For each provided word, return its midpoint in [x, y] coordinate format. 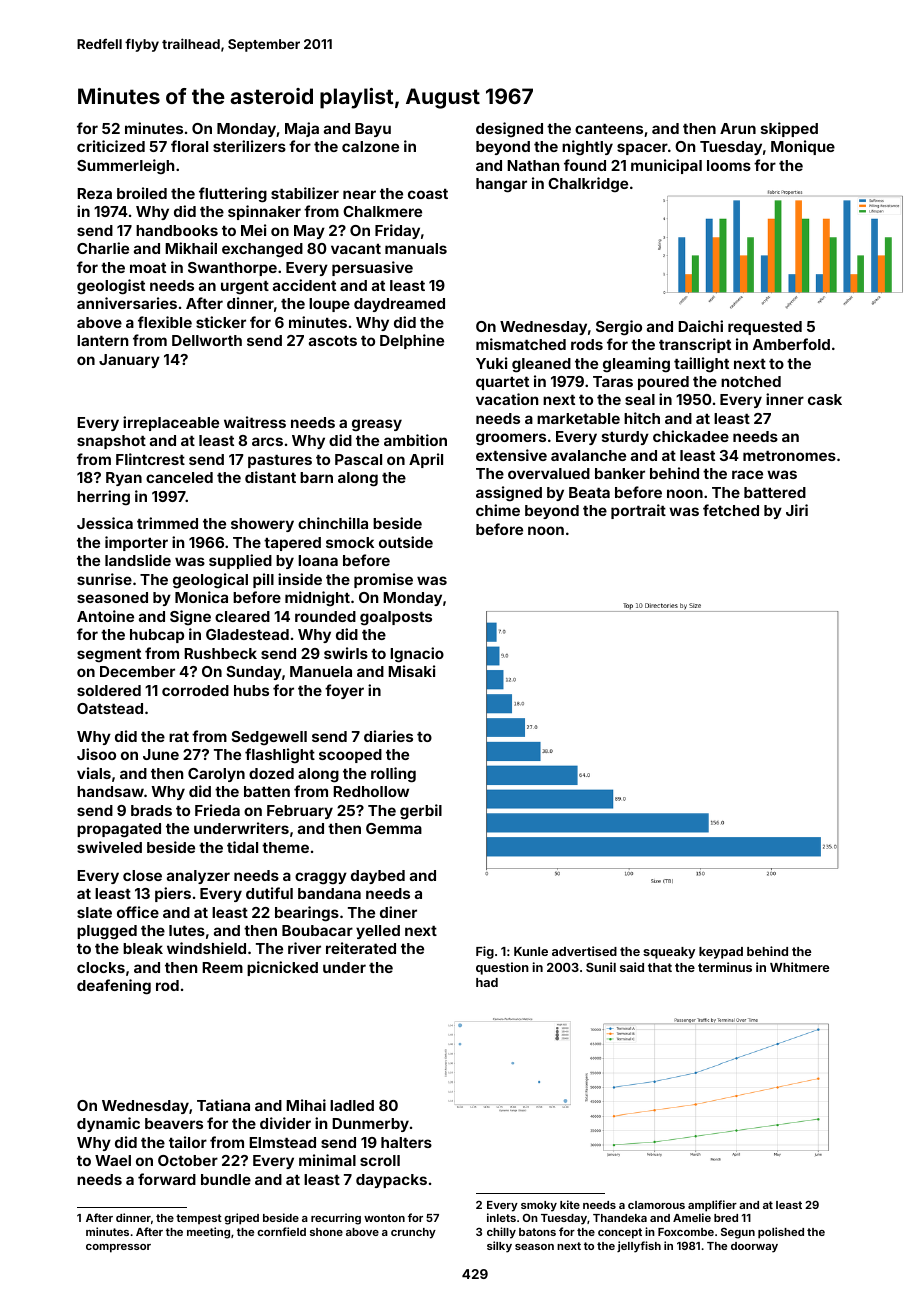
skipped [789, 129]
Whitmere [799, 967]
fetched [731, 510]
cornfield [281, 1231]
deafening [114, 987]
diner [398, 912]
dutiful [269, 893]
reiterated [361, 948]
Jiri [797, 510]
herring [103, 498]
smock [350, 542]
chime [498, 510]
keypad [721, 953]
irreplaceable [171, 423]
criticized [111, 146]
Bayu [373, 130]
